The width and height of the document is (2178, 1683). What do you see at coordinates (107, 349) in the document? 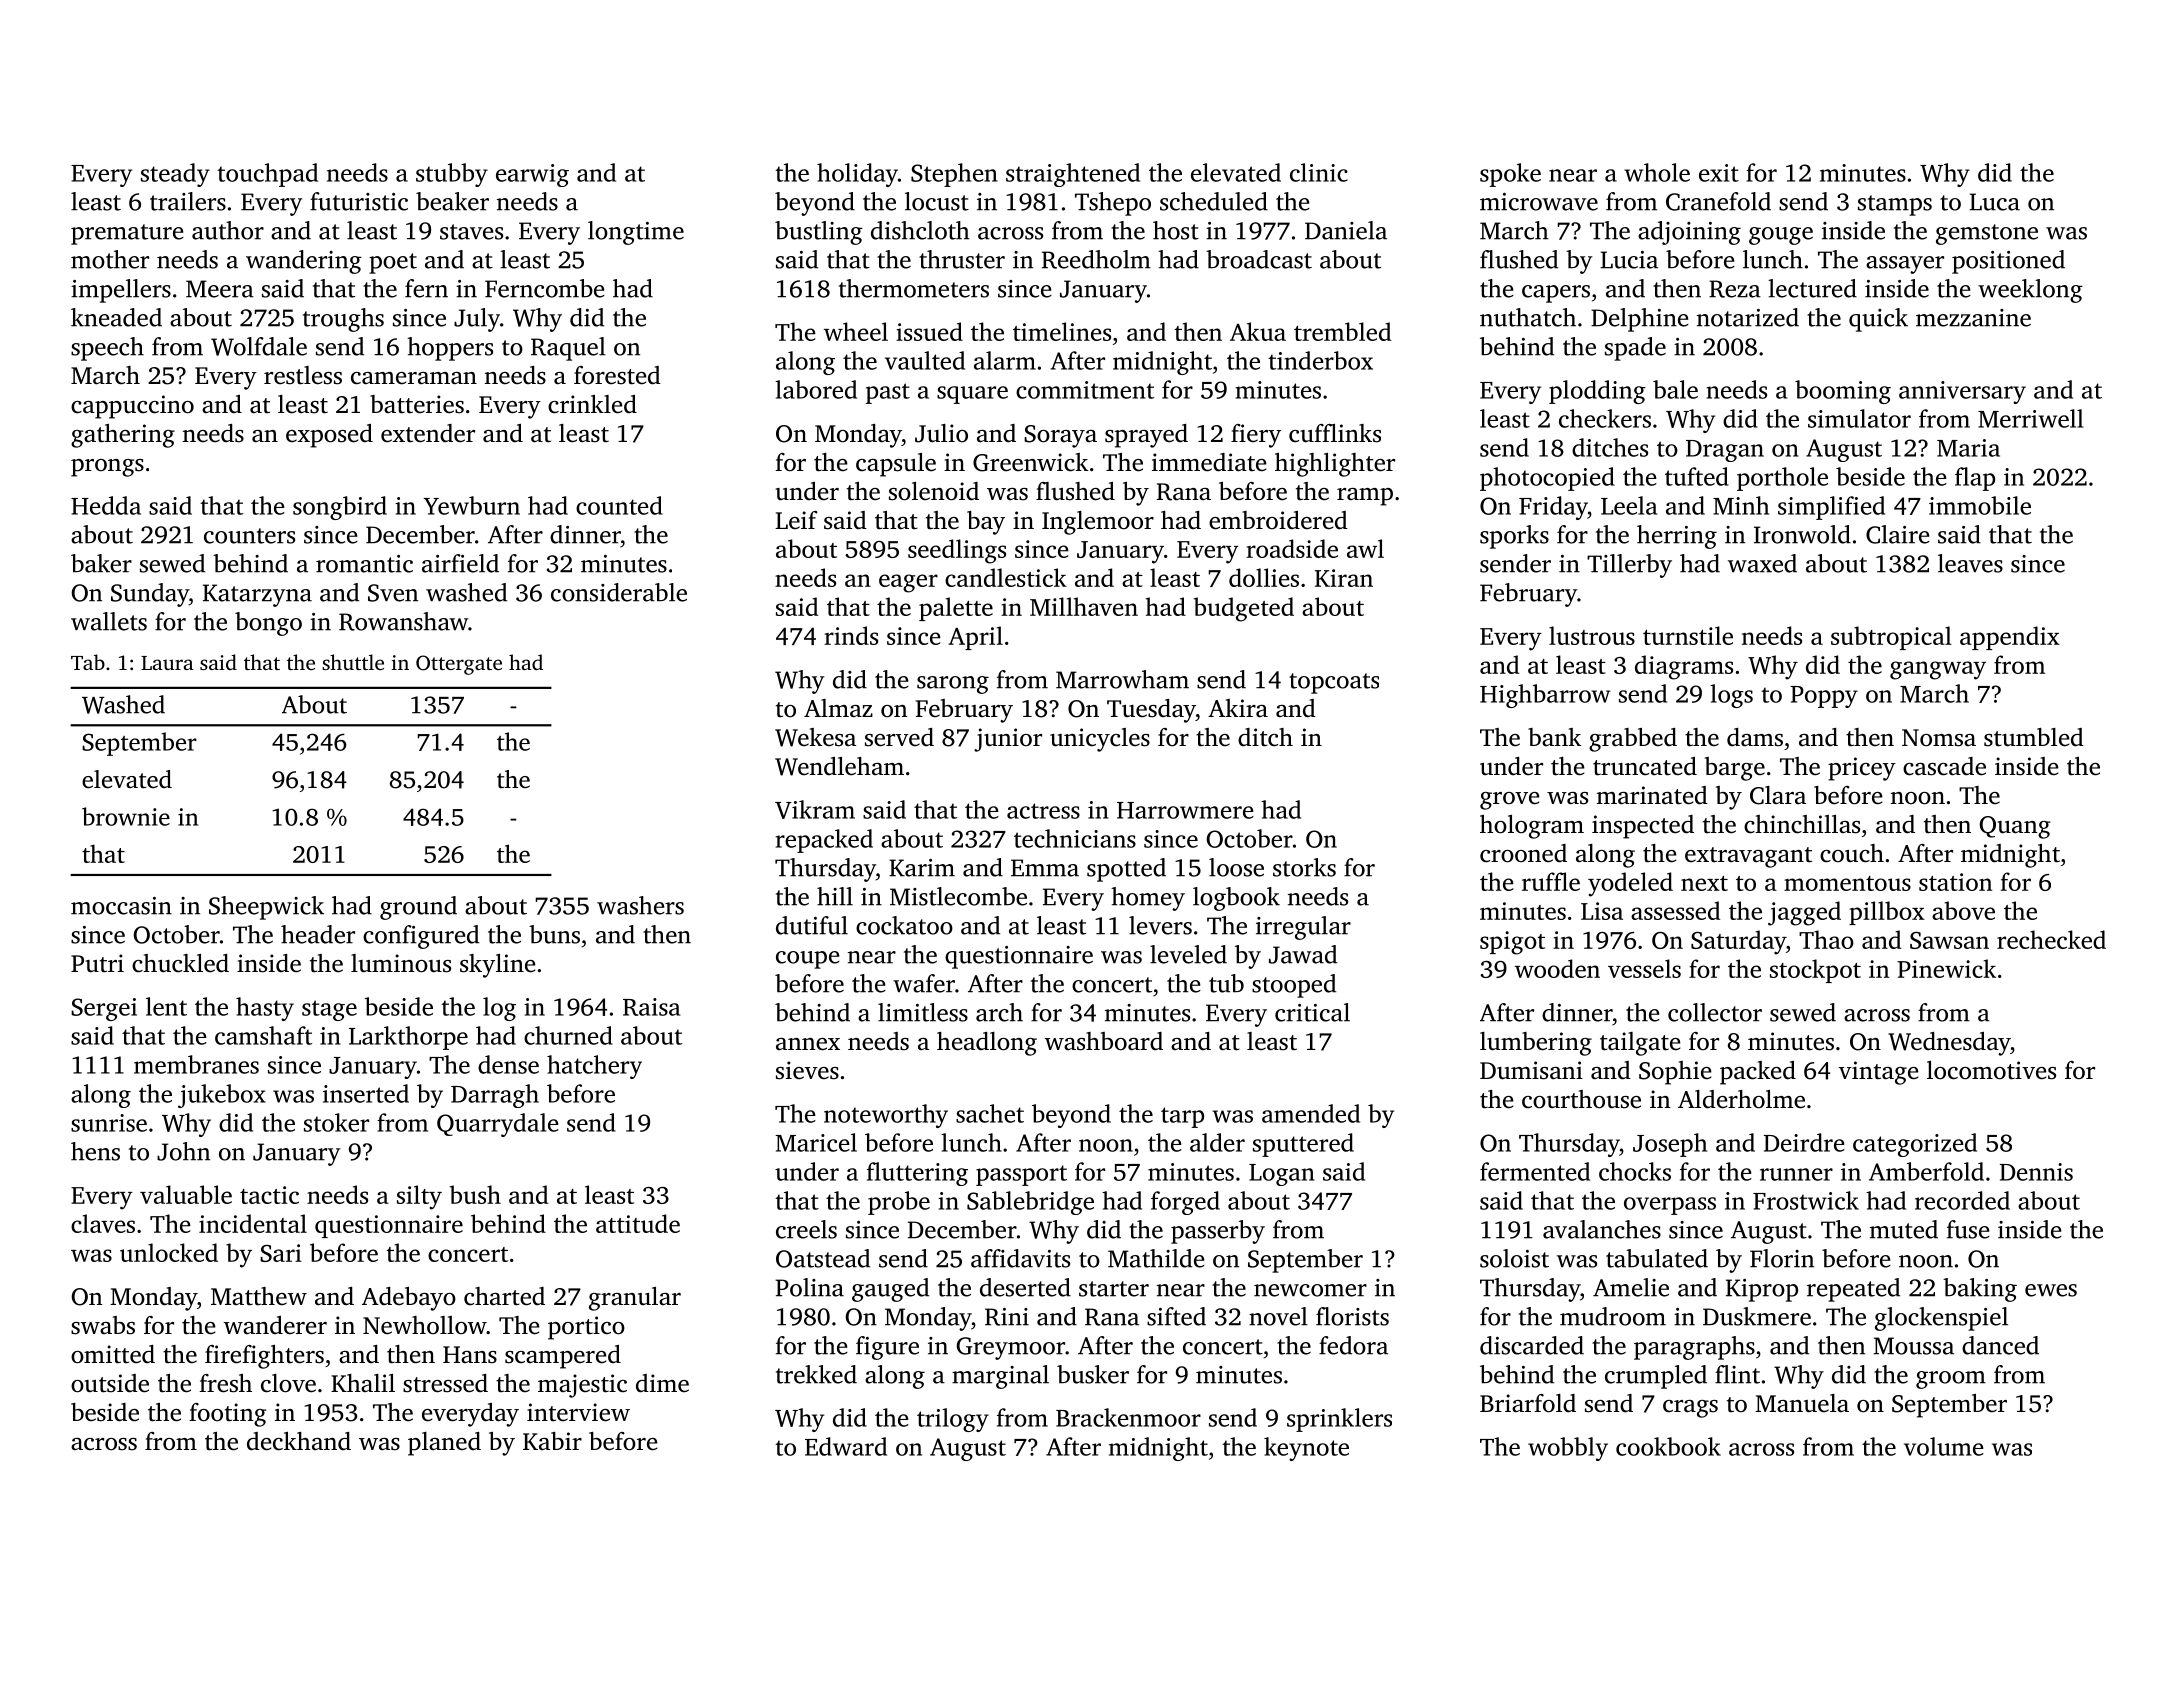
I see `speech` at bounding box center [107, 349].
